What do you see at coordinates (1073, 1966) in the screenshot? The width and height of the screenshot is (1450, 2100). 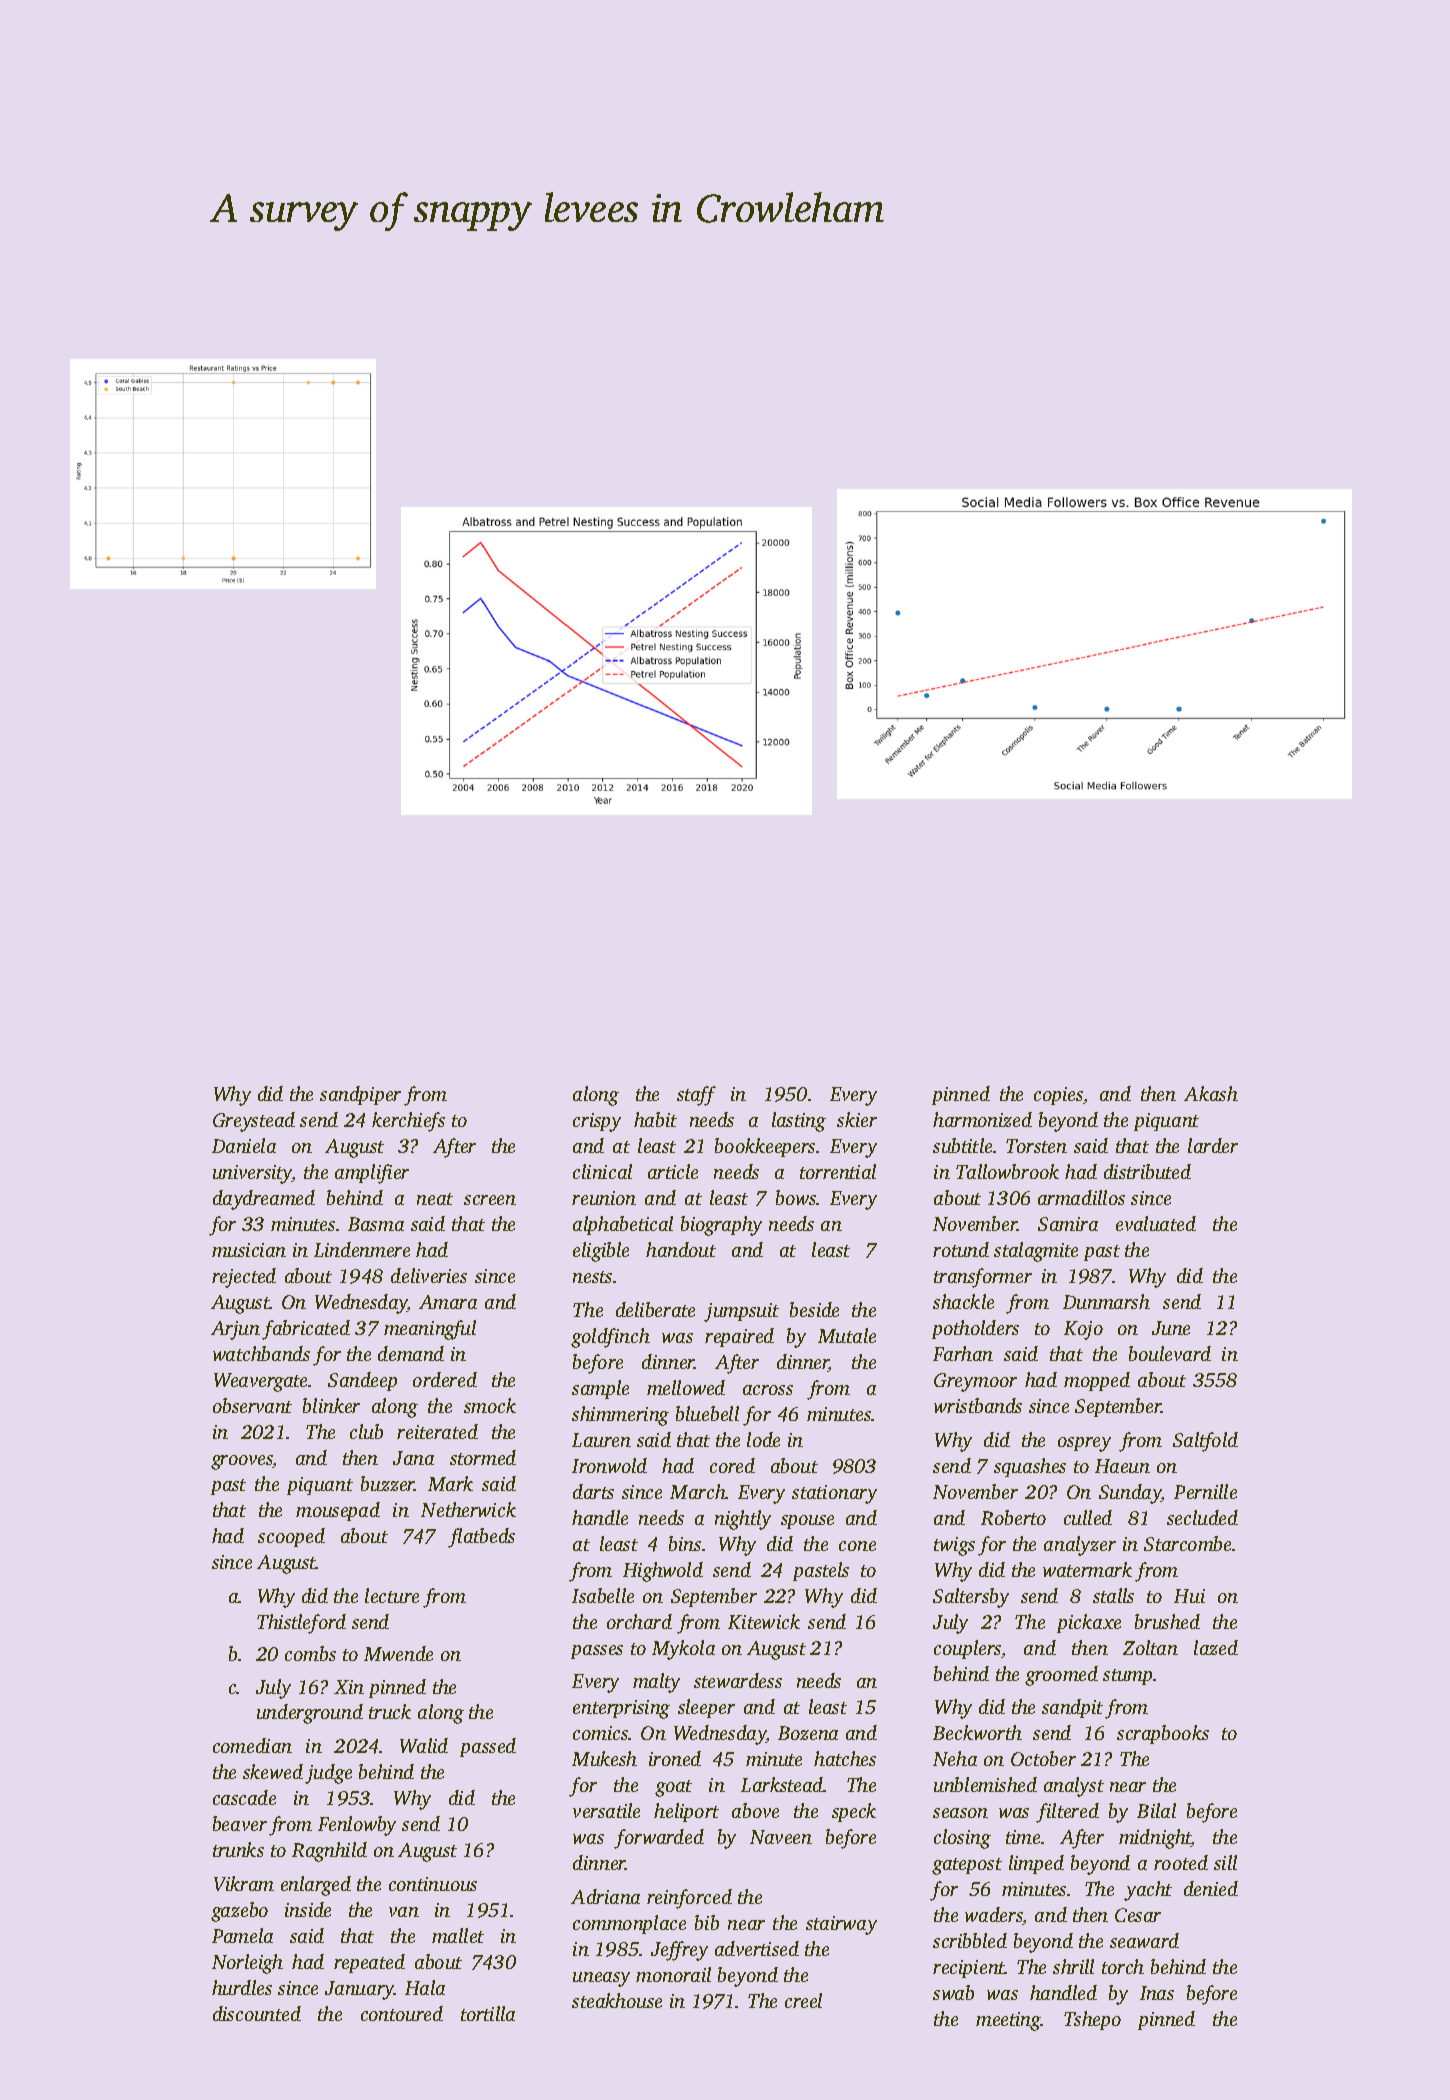 I see `shrill` at bounding box center [1073, 1966].
